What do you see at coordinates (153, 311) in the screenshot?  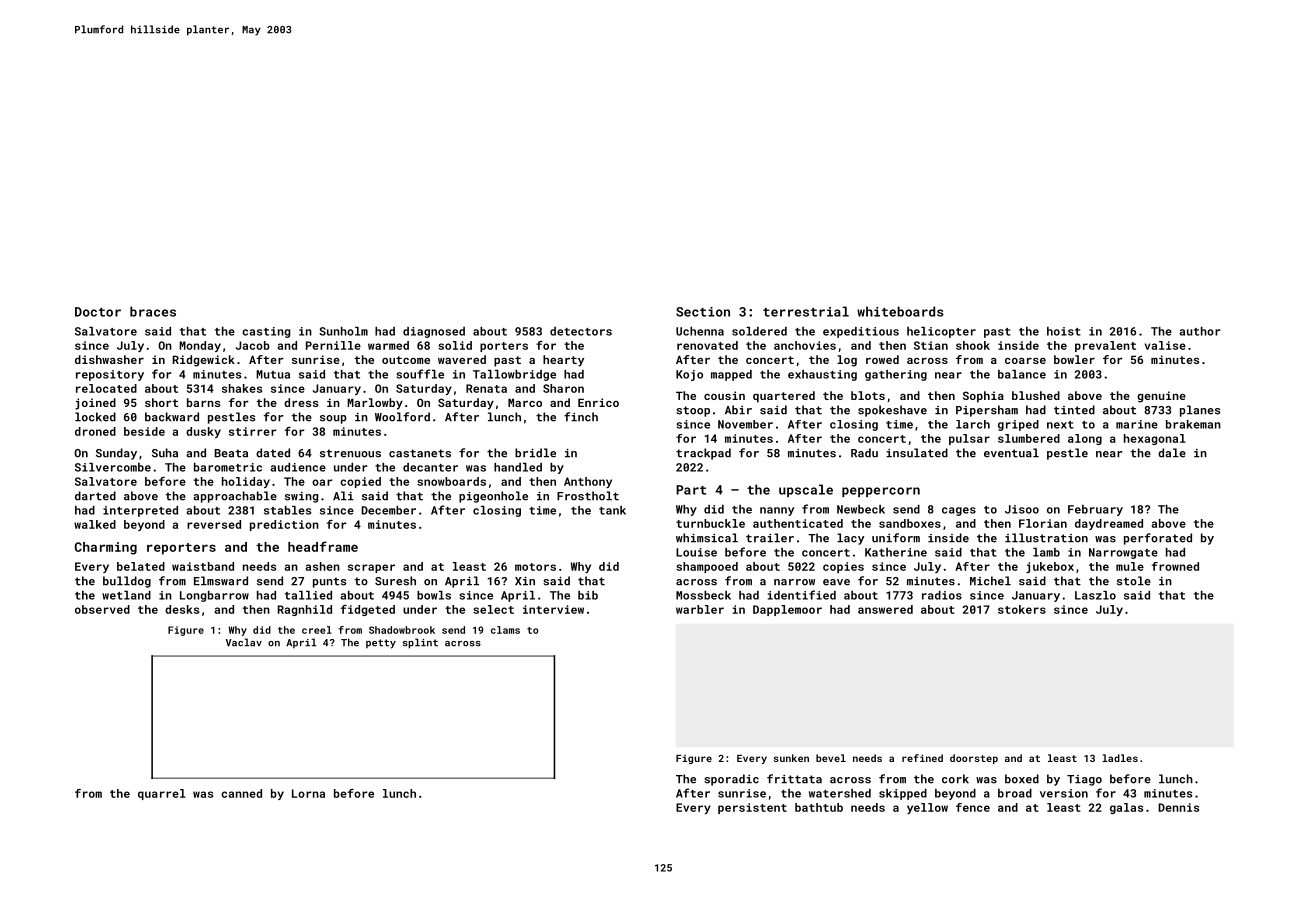 I see `braces` at bounding box center [153, 311].
